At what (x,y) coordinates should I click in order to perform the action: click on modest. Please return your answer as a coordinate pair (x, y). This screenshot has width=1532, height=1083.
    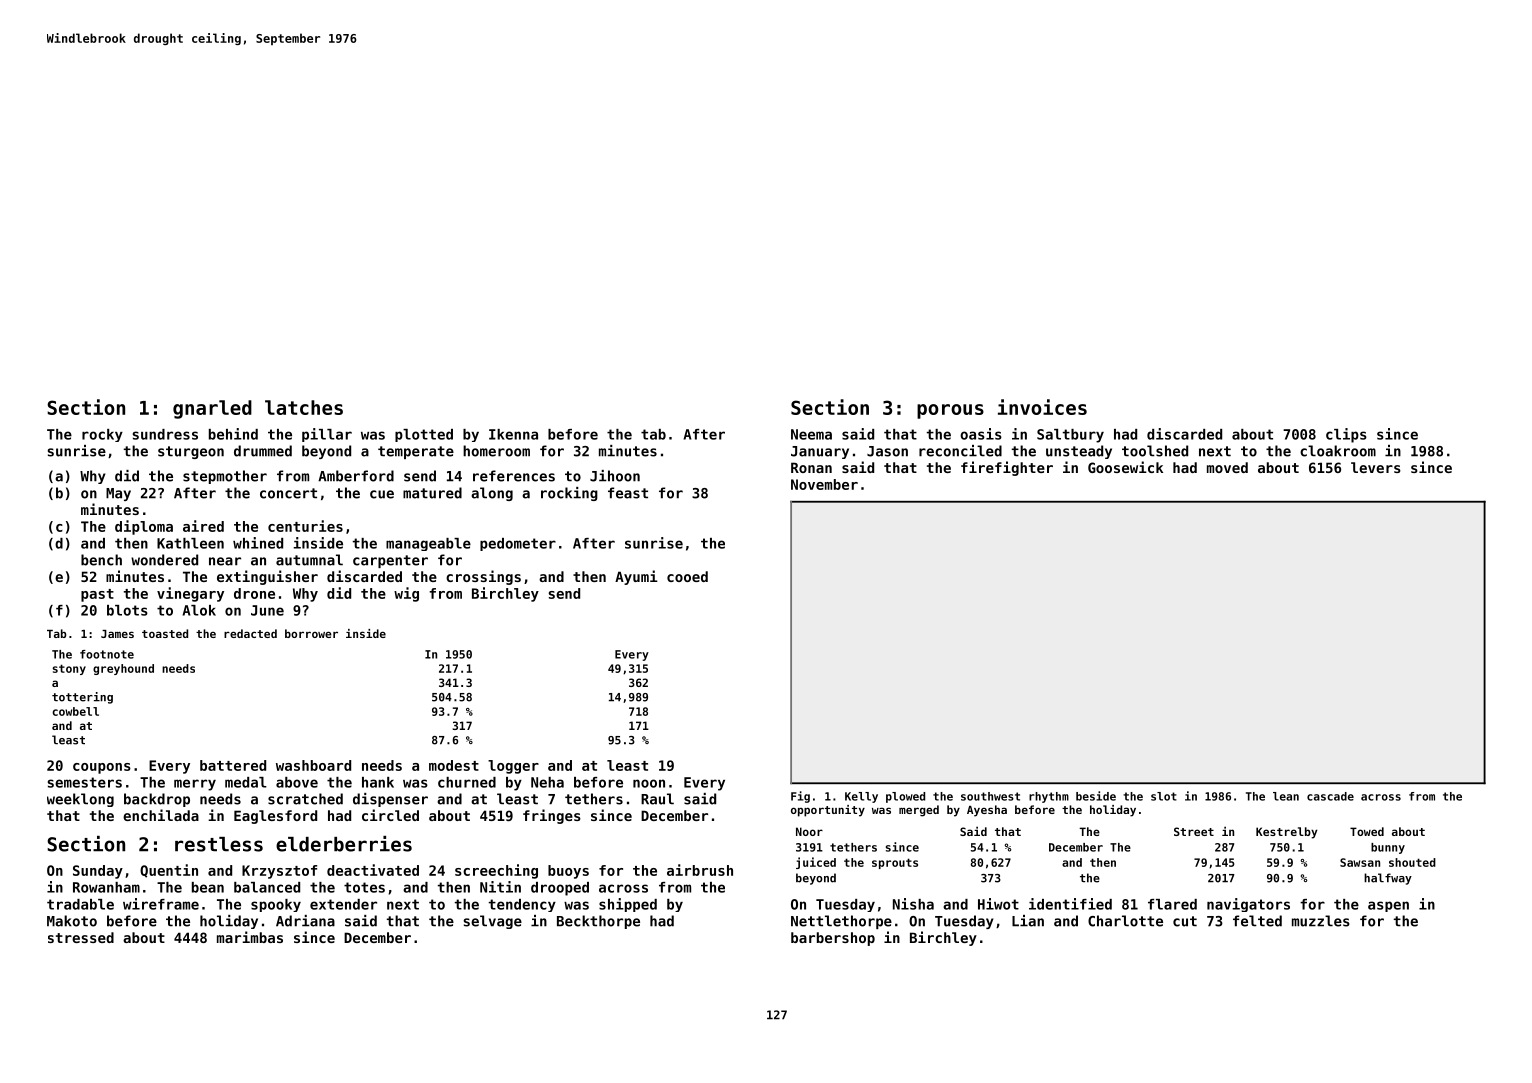
    Looking at the image, I should click on (454, 765).
